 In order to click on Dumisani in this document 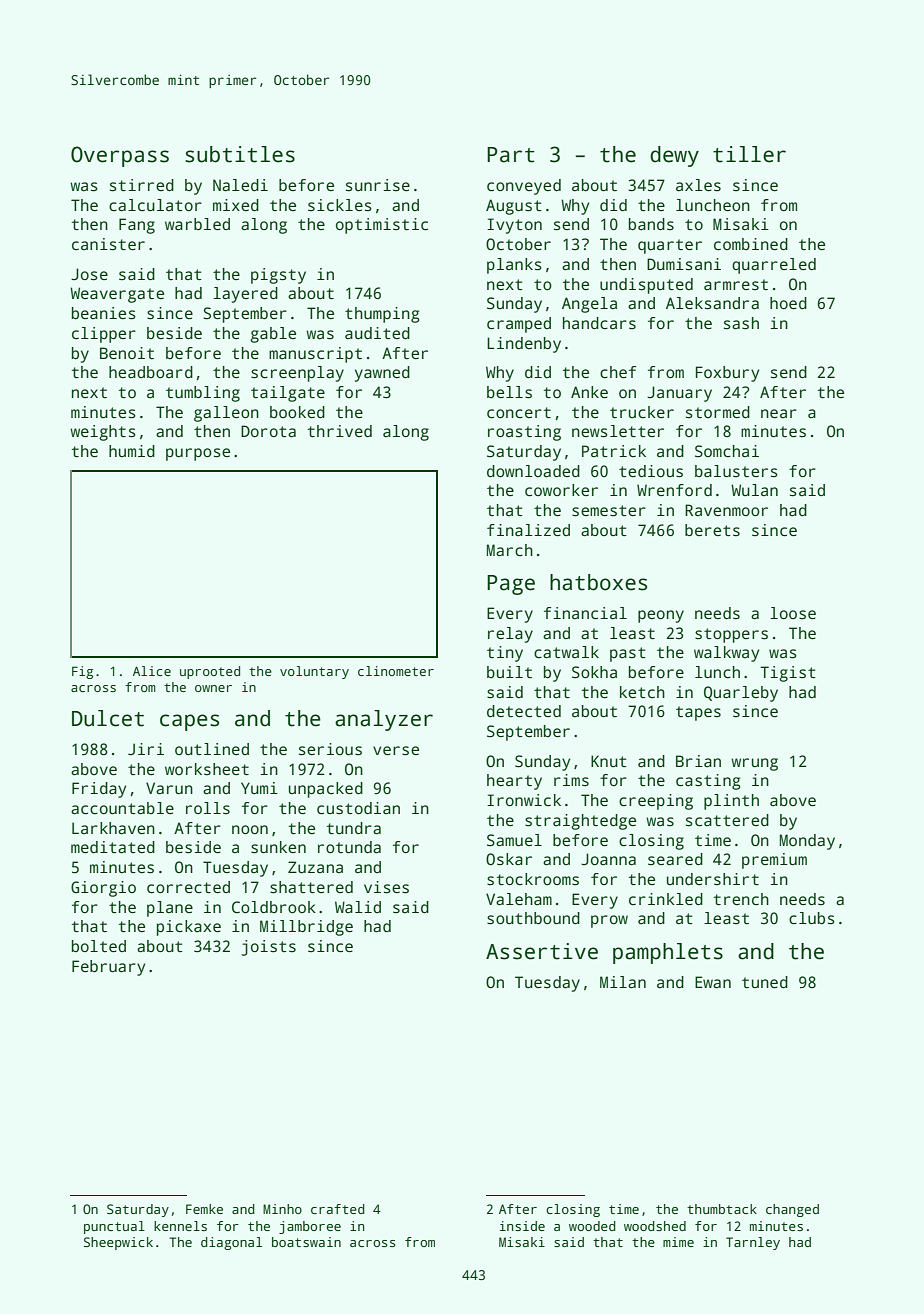, I will do `click(684, 264)`.
